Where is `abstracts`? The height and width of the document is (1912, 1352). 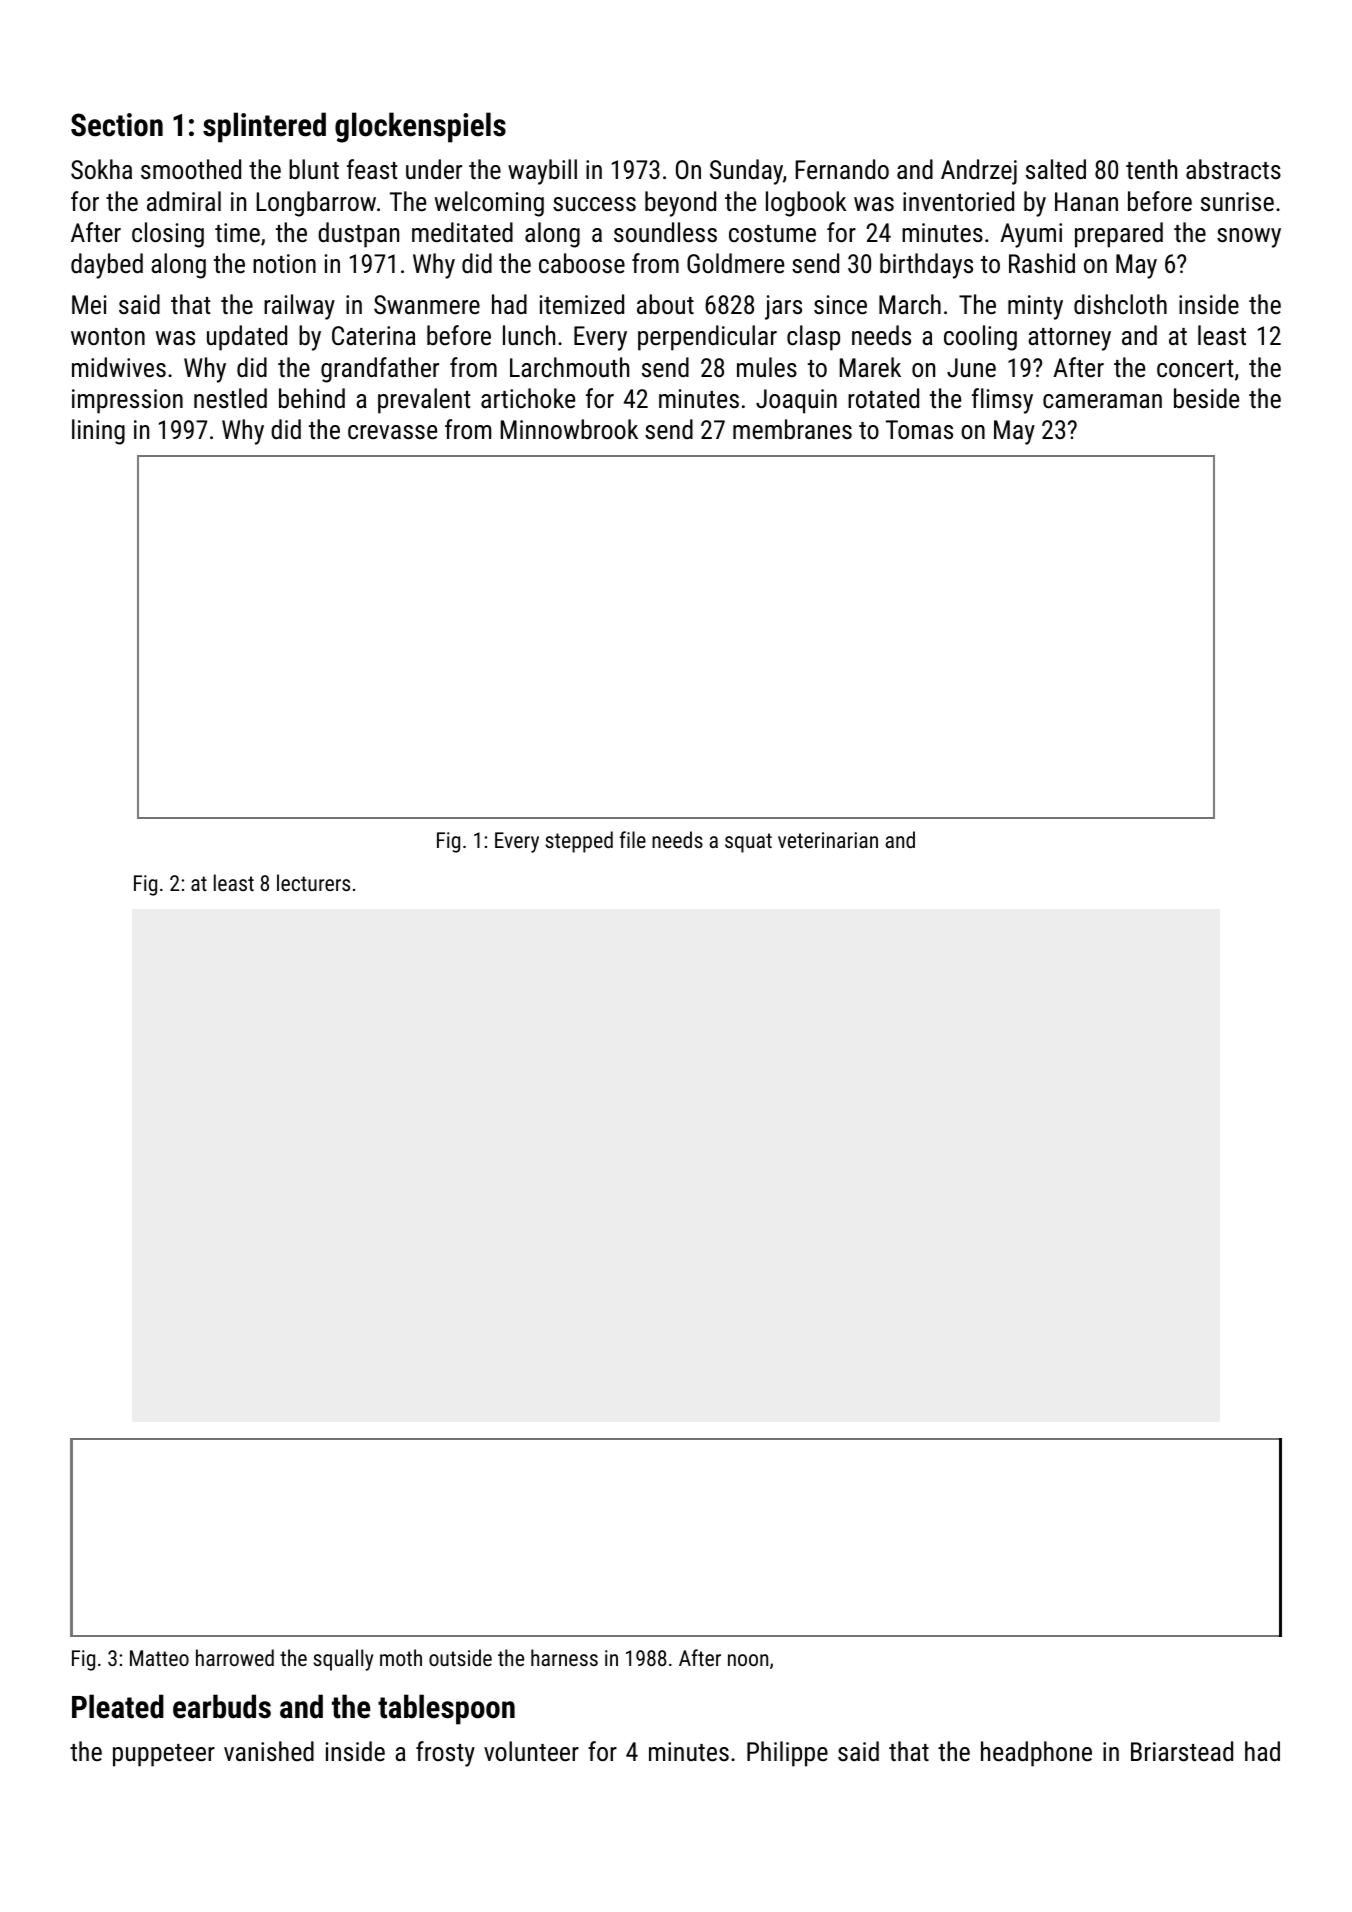 abstracts is located at coordinates (1233, 169).
